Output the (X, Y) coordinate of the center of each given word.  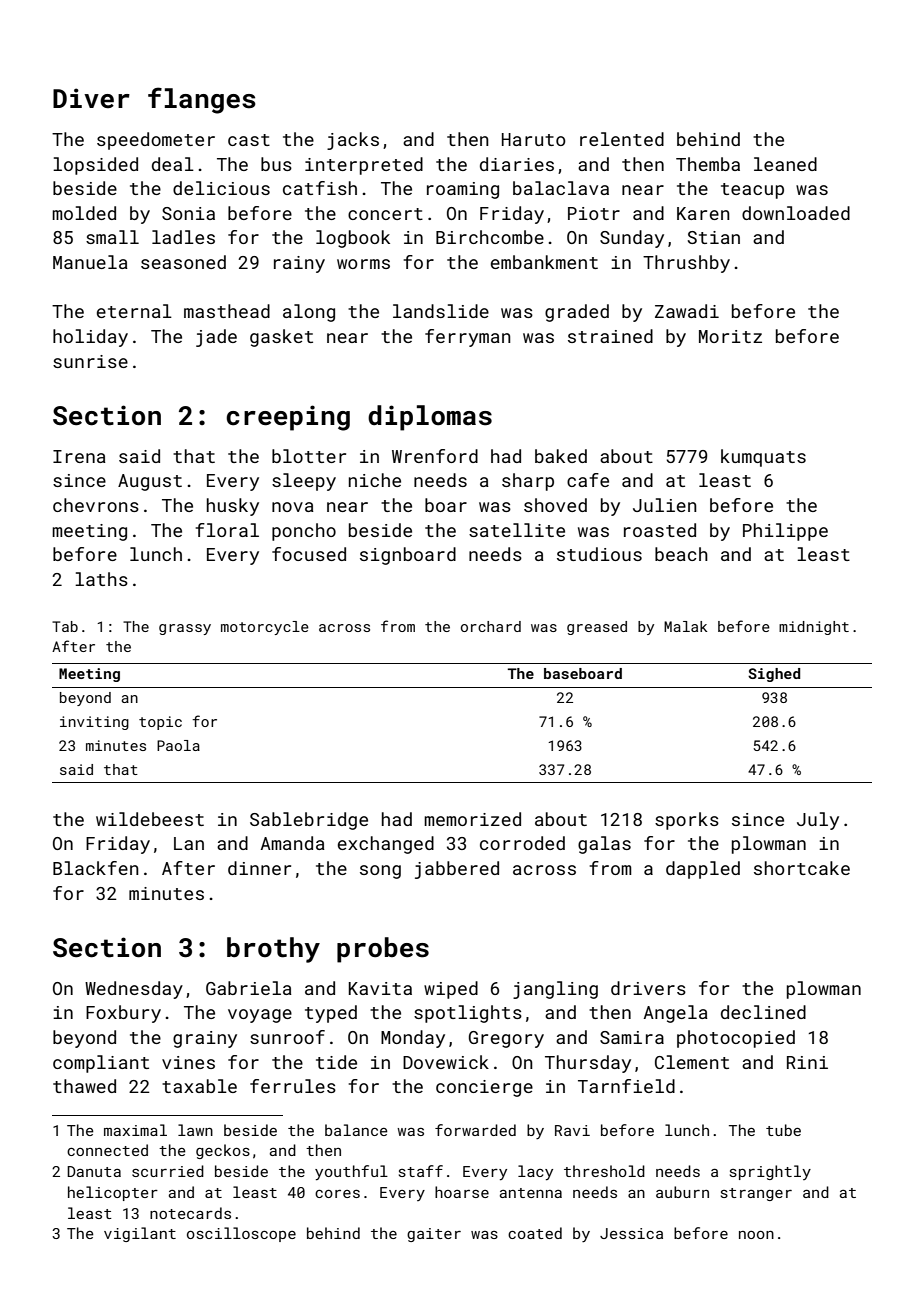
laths (101, 579)
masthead (227, 311)
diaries (517, 164)
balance (356, 1130)
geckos (223, 1151)
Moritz (730, 336)
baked (561, 456)
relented (622, 139)
